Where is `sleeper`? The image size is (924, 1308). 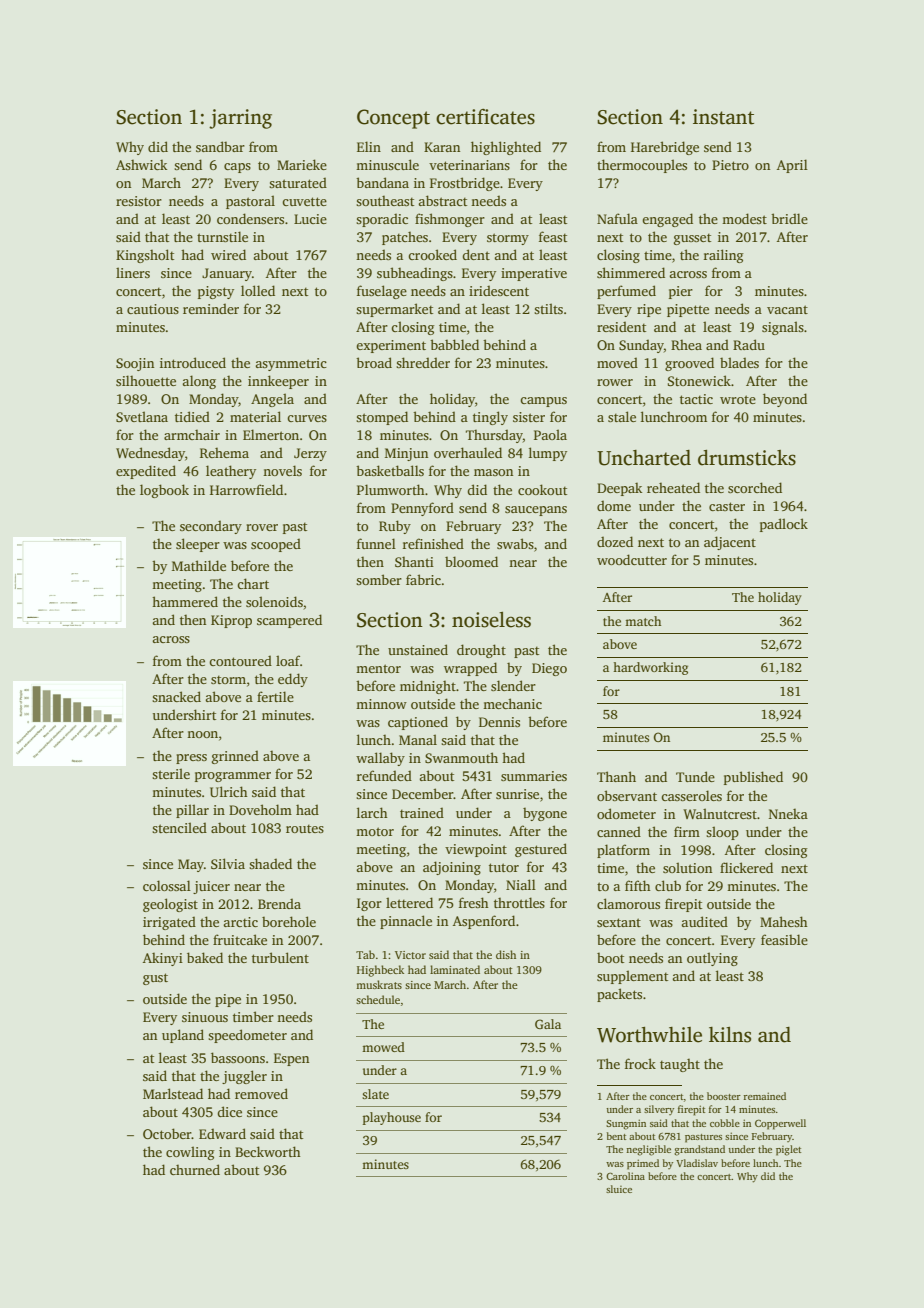 sleeper is located at coordinates (198, 545).
